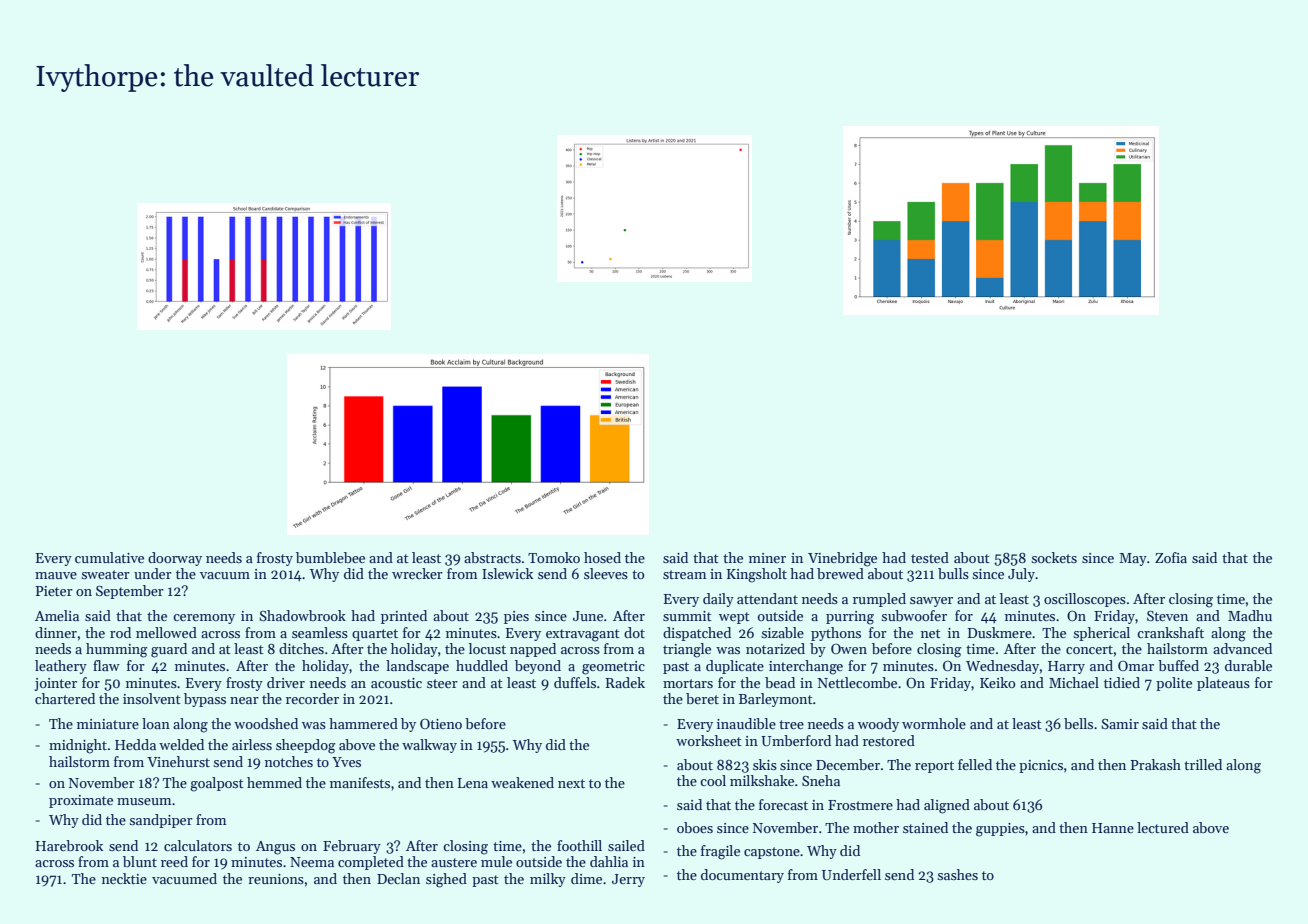  What do you see at coordinates (429, 746) in the document?
I see `walkway` at bounding box center [429, 746].
